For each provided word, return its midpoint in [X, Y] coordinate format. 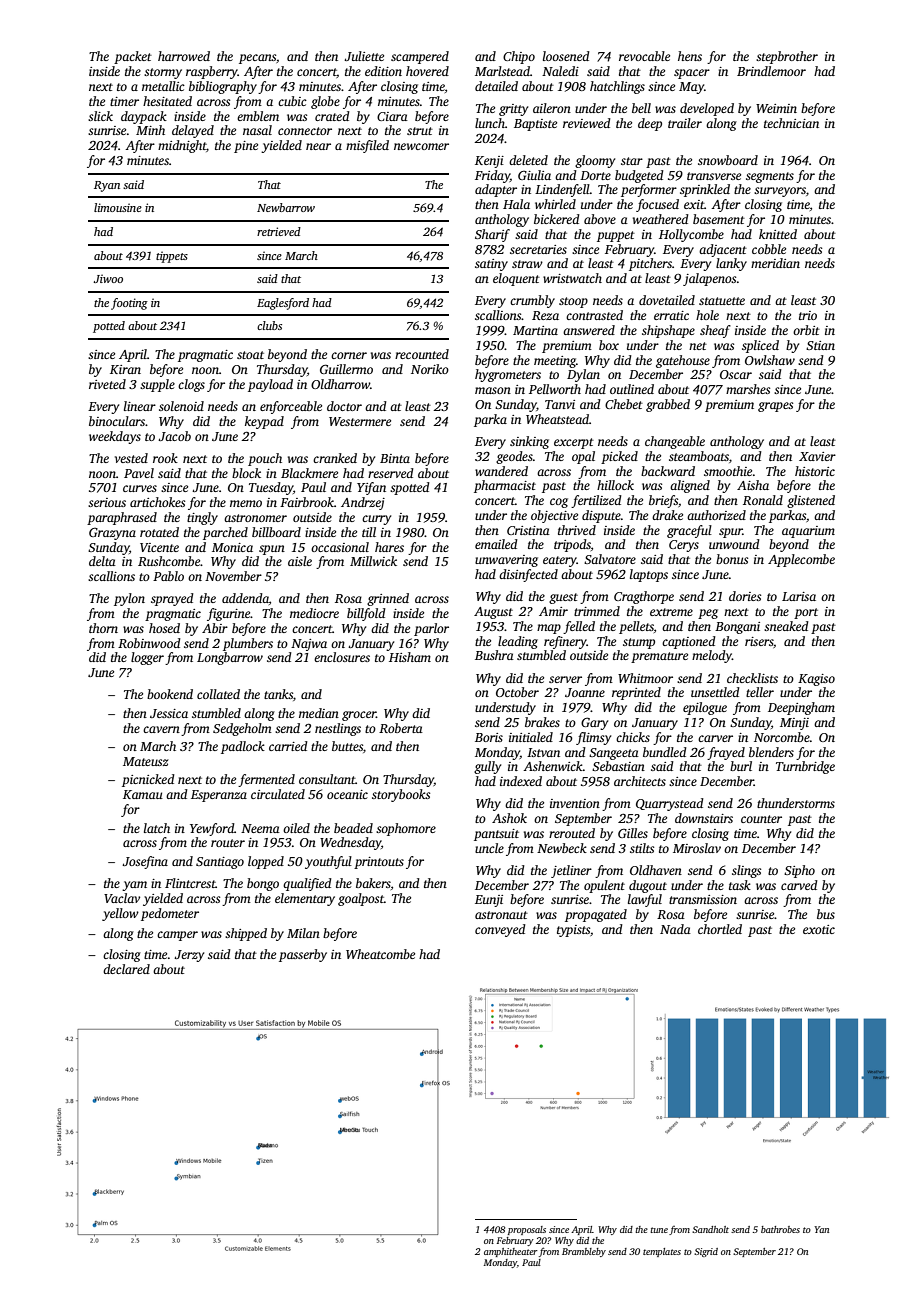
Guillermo [346, 369]
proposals [527, 1230]
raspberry [212, 72]
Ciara [392, 116]
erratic [671, 315]
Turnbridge [805, 767]
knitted [778, 234]
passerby [303, 955]
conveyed [500, 930]
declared [126, 969]
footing [129, 304]
